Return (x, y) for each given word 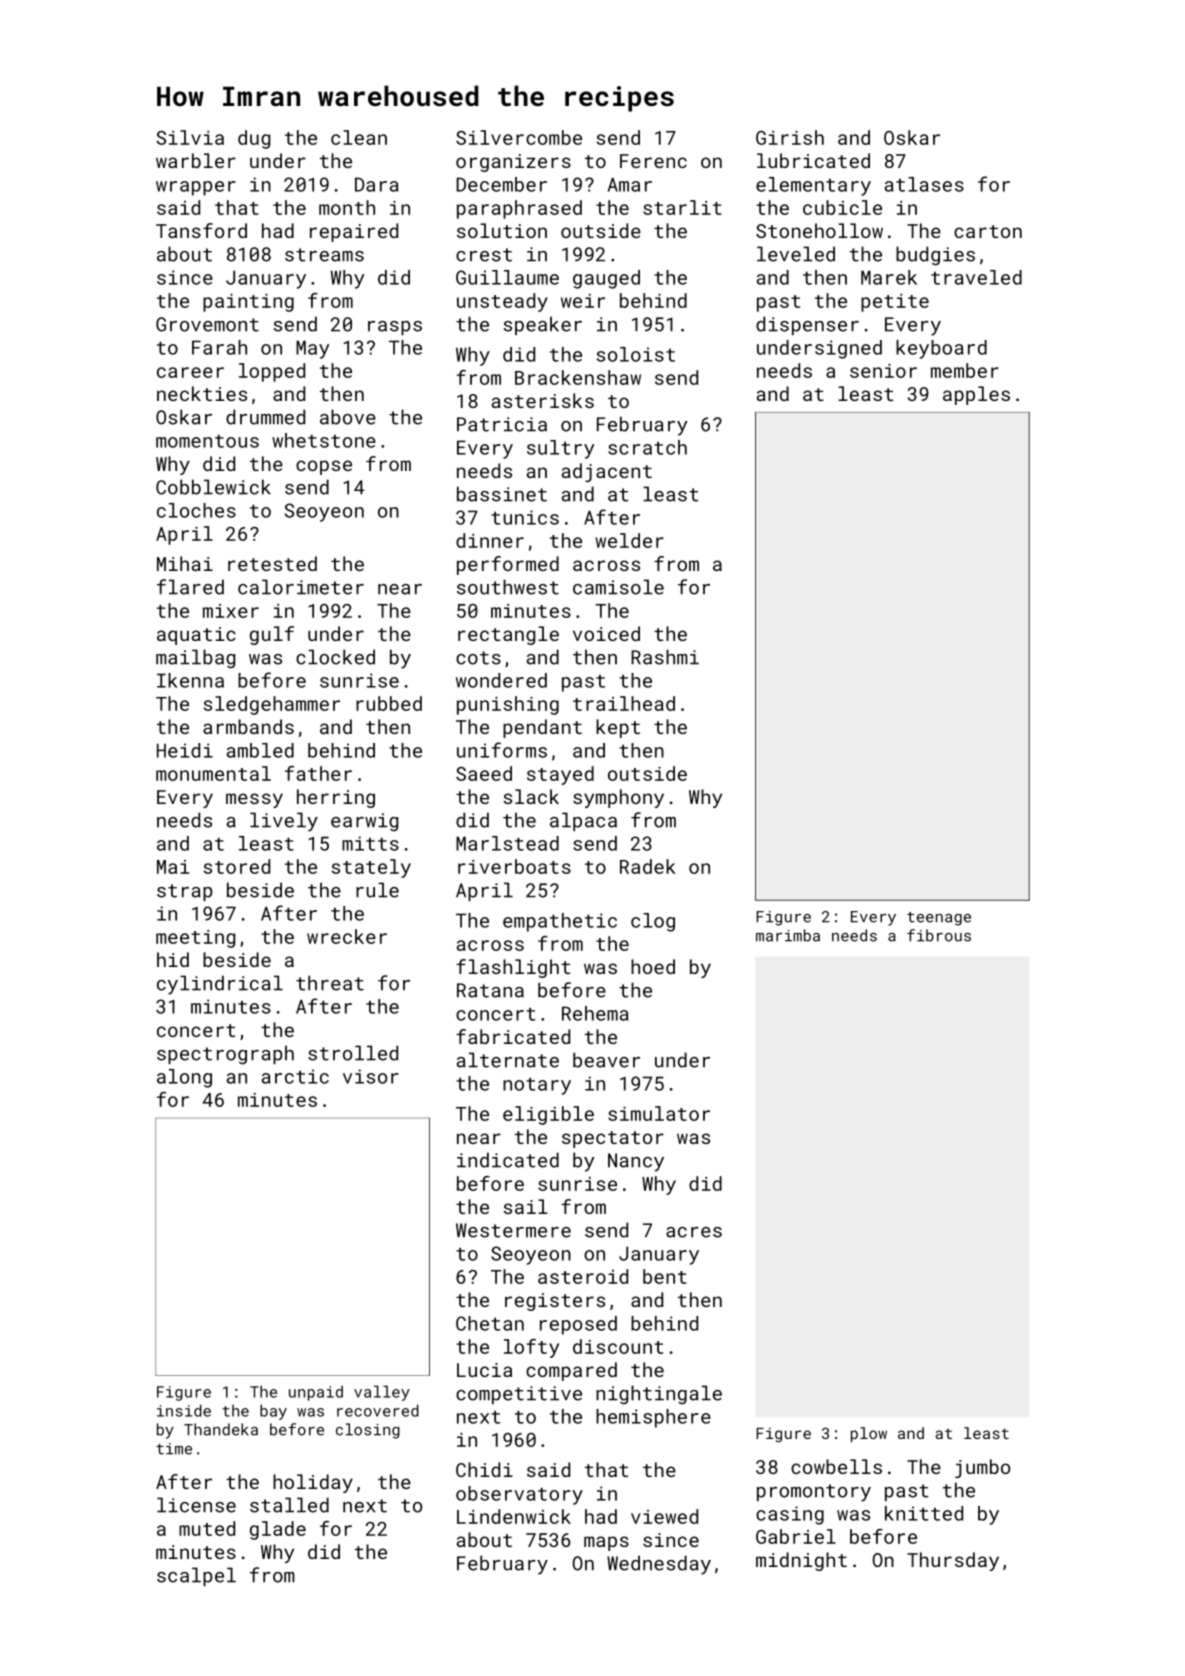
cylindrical (220, 985)
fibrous (939, 935)
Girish (790, 137)
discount (618, 1346)
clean (359, 137)
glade (278, 1530)
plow (869, 1434)
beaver (606, 1060)
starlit (682, 207)
